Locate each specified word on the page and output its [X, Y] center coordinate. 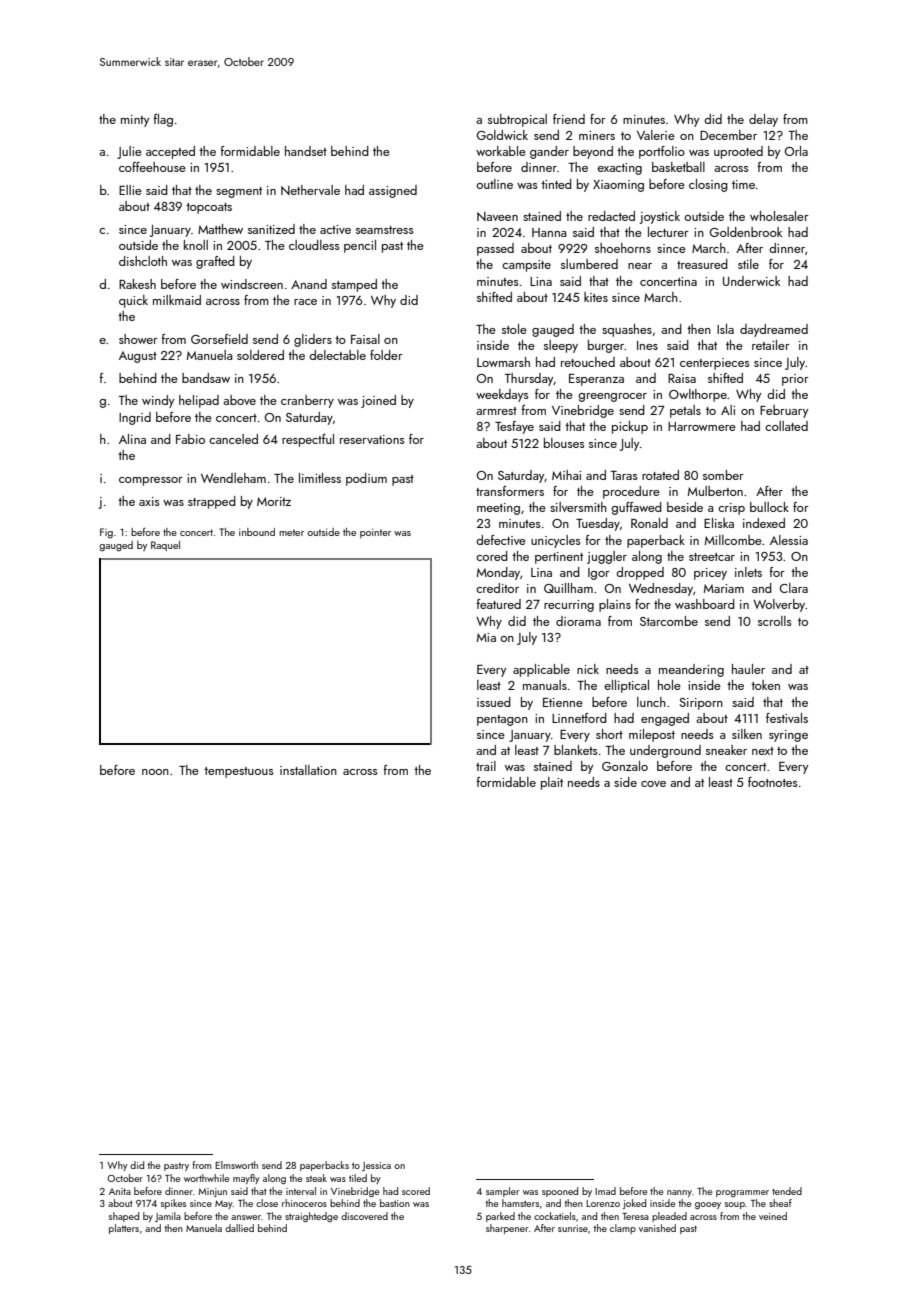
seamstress [384, 230]
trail [486, 766]
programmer [742, 1193]
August [138, 357]
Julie [129, 152]
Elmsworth [236, 1165]
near [640, 266]
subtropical [517, 120]
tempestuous [238, 772]
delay [763, 120]
